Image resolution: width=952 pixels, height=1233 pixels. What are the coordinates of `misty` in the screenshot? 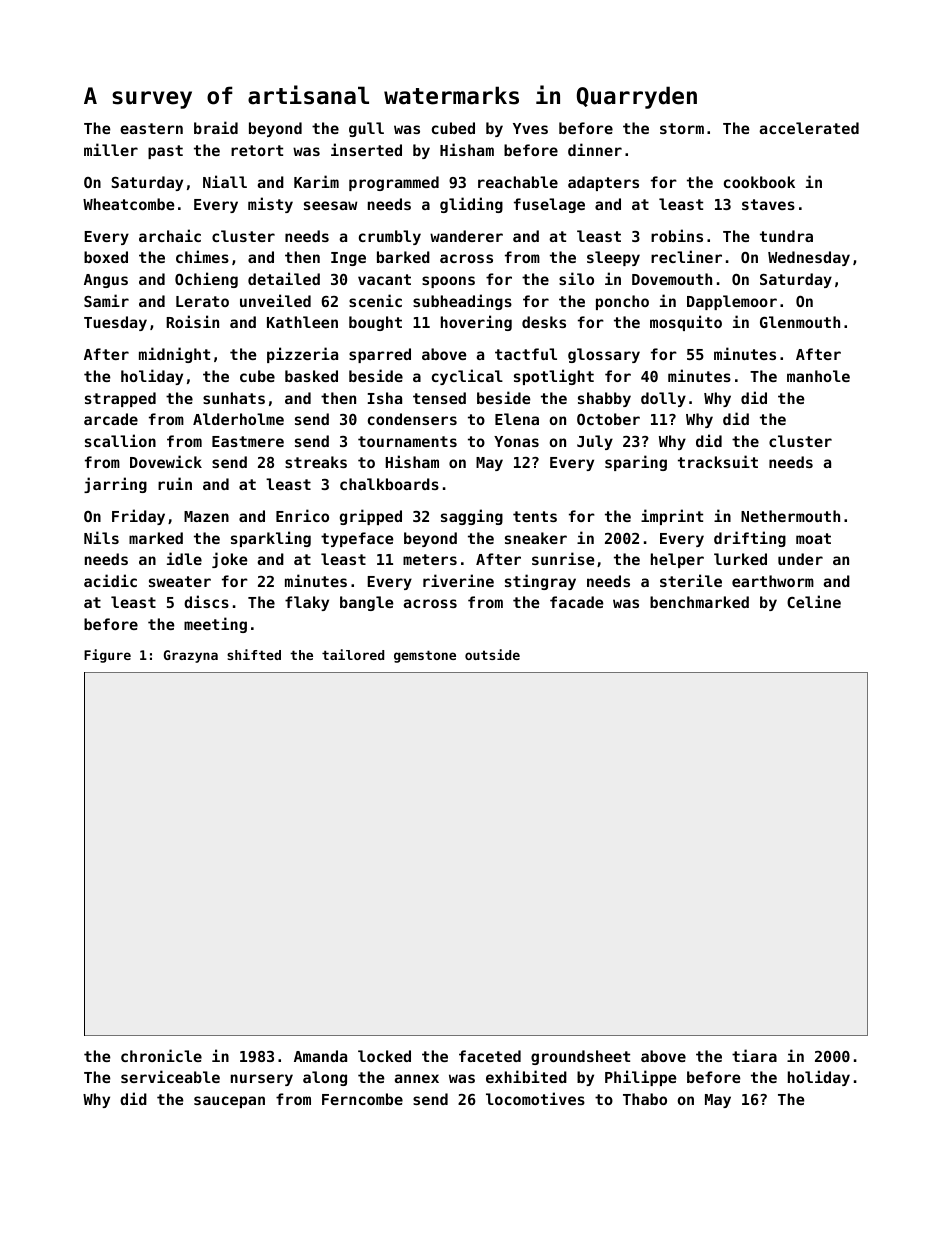 It's located at (270, 205).
